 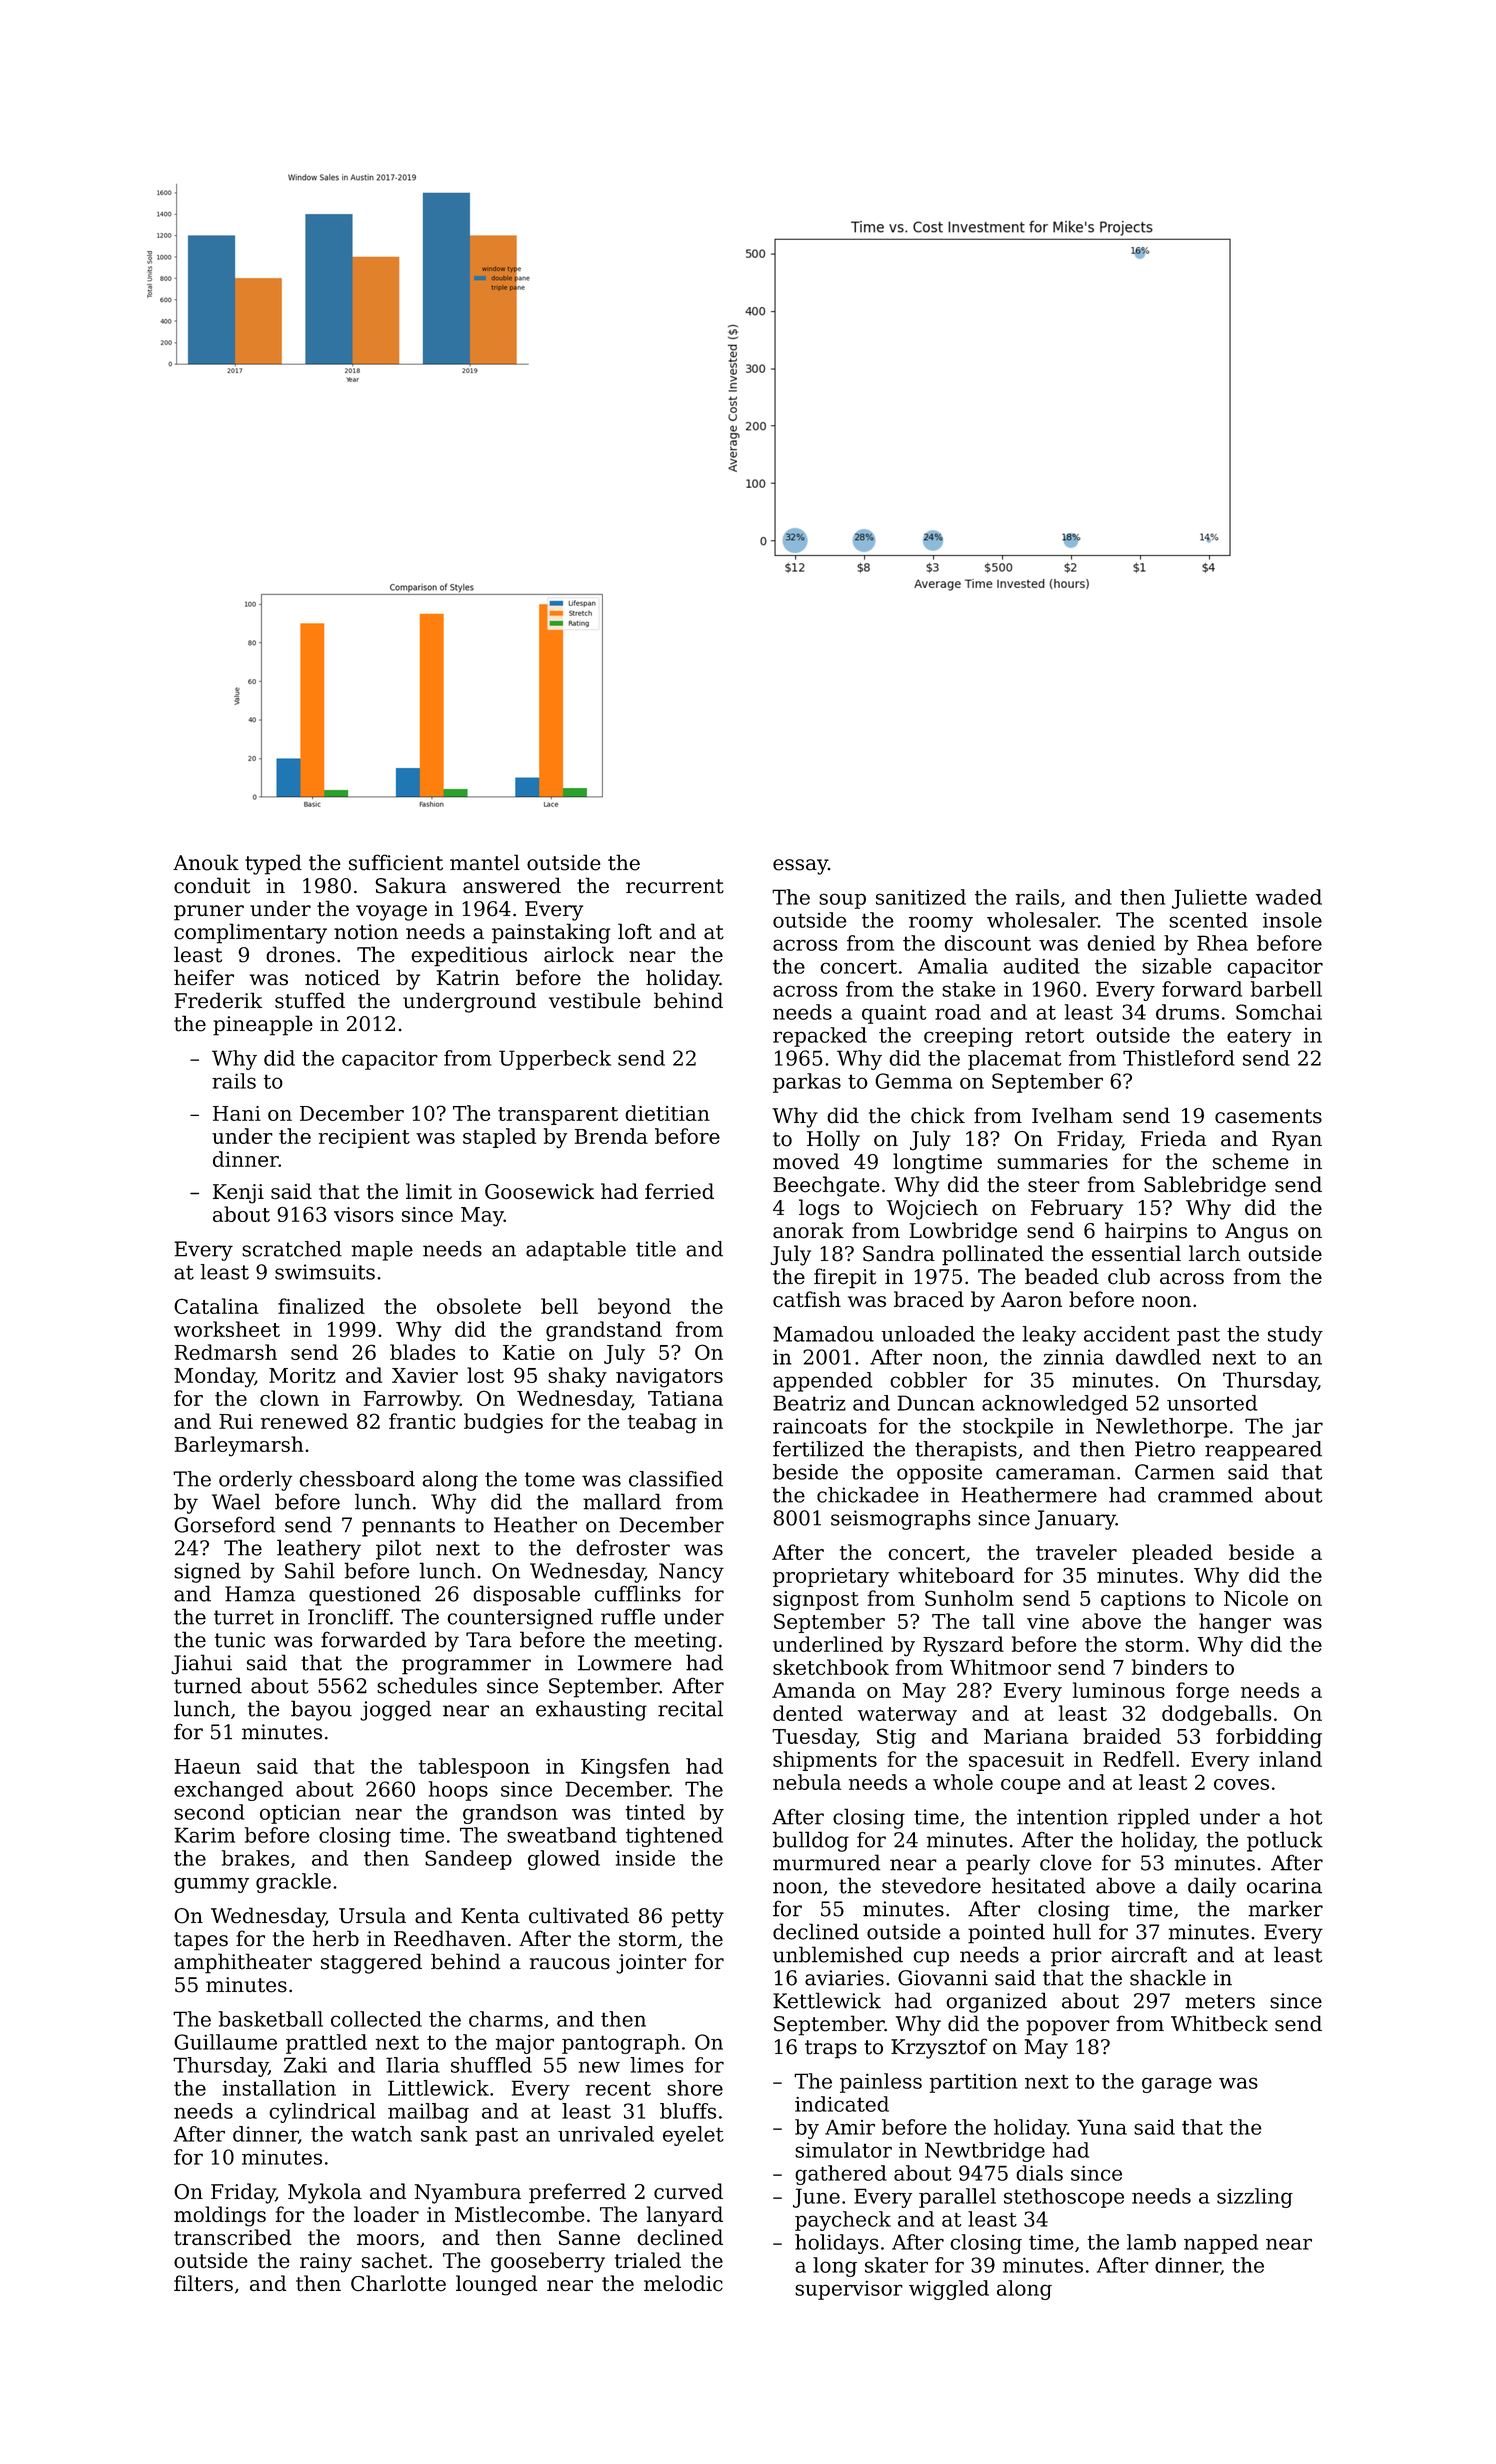 What do you see at coordinates (968, 1037) in the screenshot?
I see `creeping` at bounding box center [968, 1037].
